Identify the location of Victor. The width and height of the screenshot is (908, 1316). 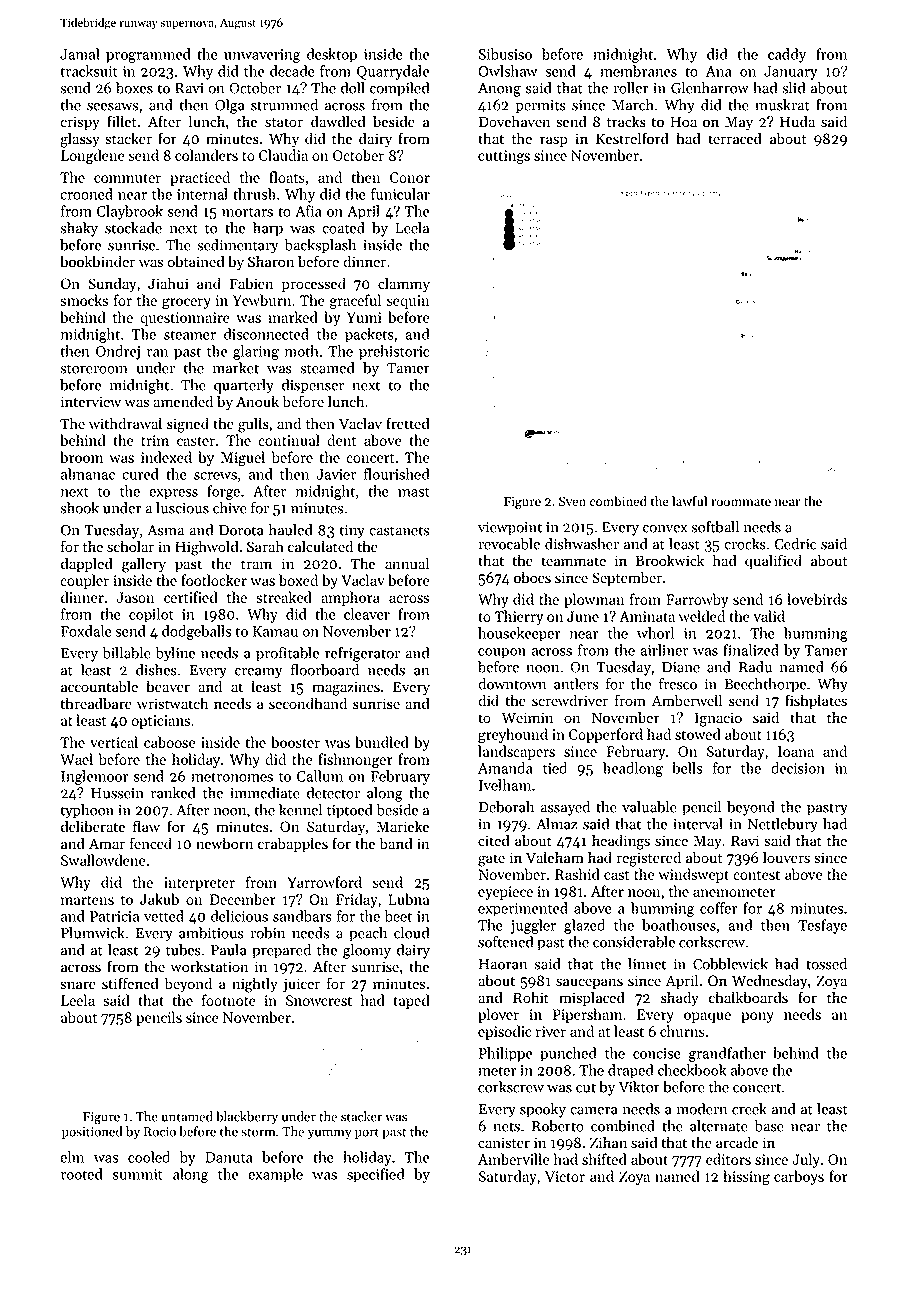
(565, 1176).
